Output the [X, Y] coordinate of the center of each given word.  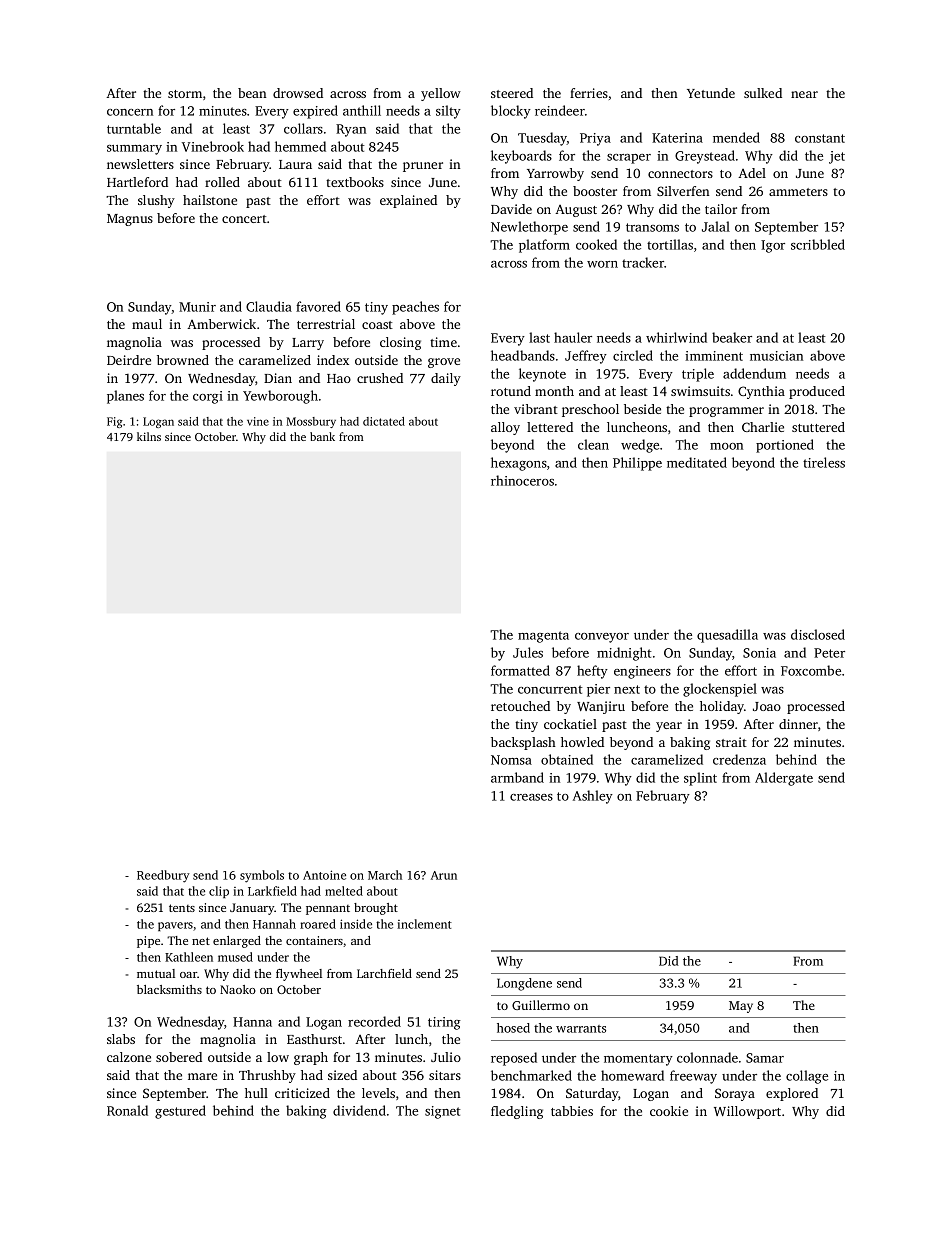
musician [776, 356]
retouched [520, 706]
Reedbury [163, 876]
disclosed [818, 634]
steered [512, 93]
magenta [543, 637]
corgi [208, 397]
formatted [520, 670]
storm [185, 94]
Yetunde [711, 93]
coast [377, 325]
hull [256, 1093]
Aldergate [784, 779]
